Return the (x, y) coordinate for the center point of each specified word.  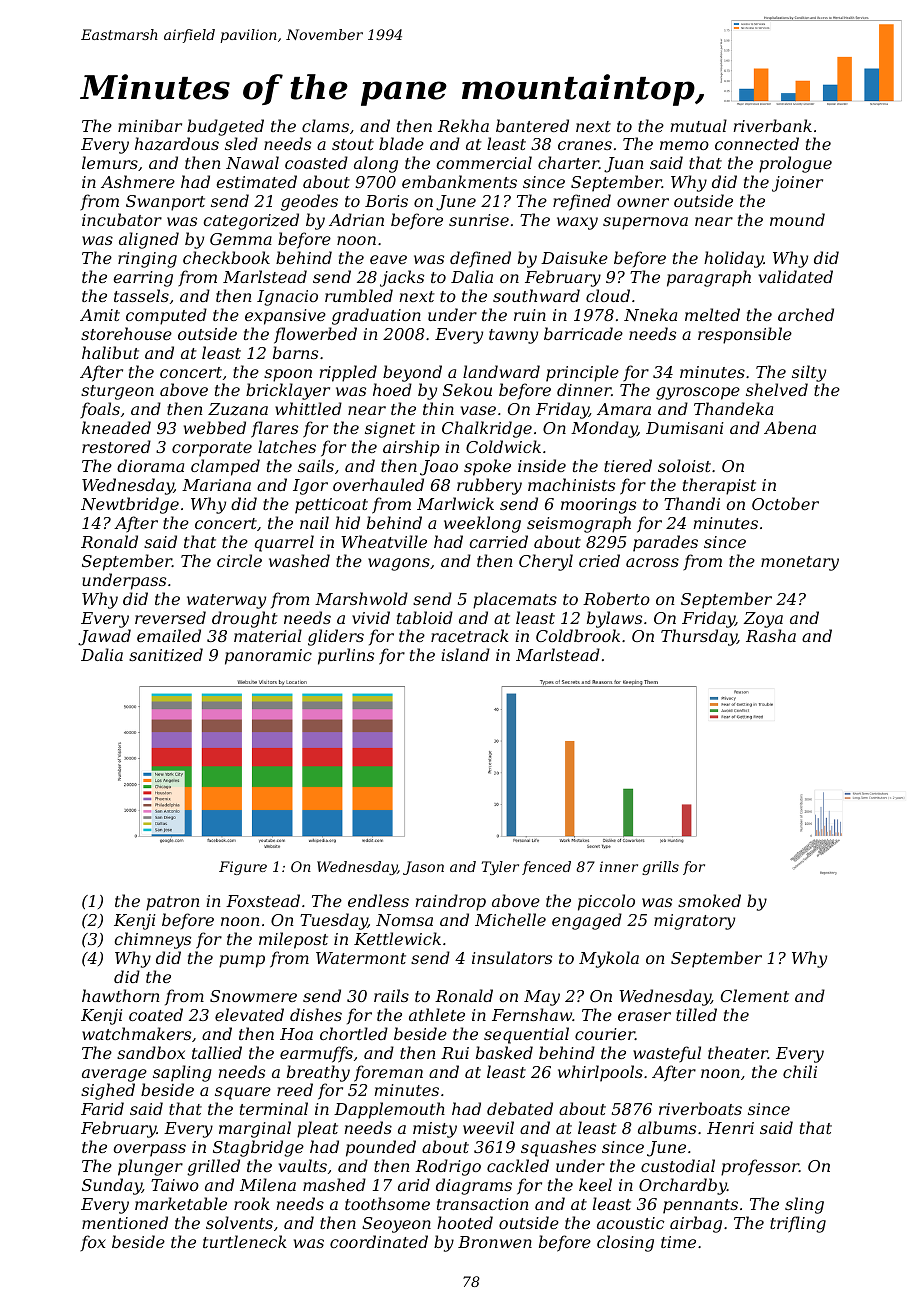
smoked (709, 900)
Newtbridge (130, 505)
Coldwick (503, 446)
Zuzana (238, 409)
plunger (150, 1167)
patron (172, 903)
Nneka (650, 314)
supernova (645, 223)
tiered (628, 465)
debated (520, 1108)
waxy (577, 223)
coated (156, 1014)
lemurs (110, 162)
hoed (392, 389)
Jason (423, 868)
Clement (755, 995)
